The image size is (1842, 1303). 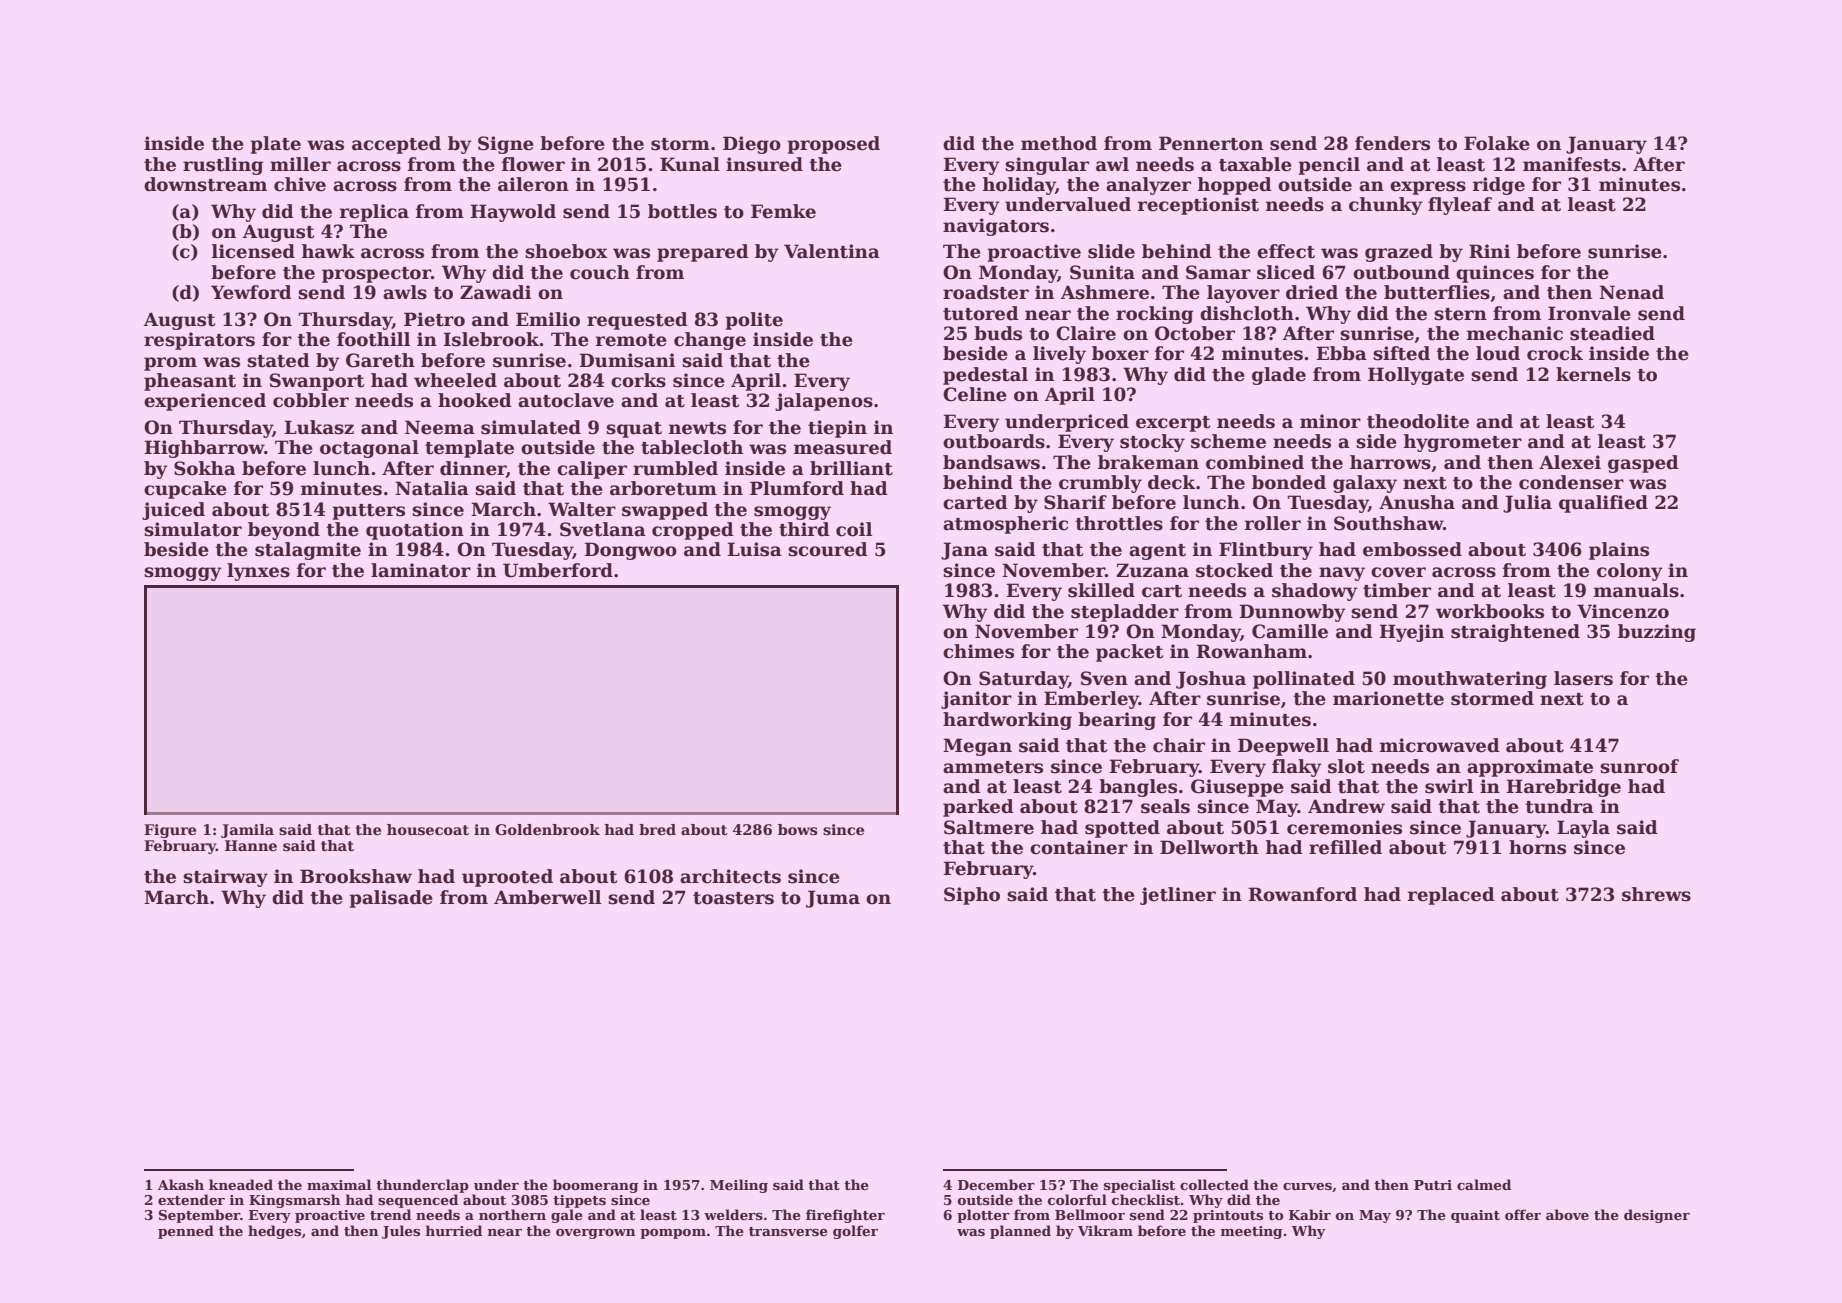 I want to click on Valentina, so click(x=832, y=251).
